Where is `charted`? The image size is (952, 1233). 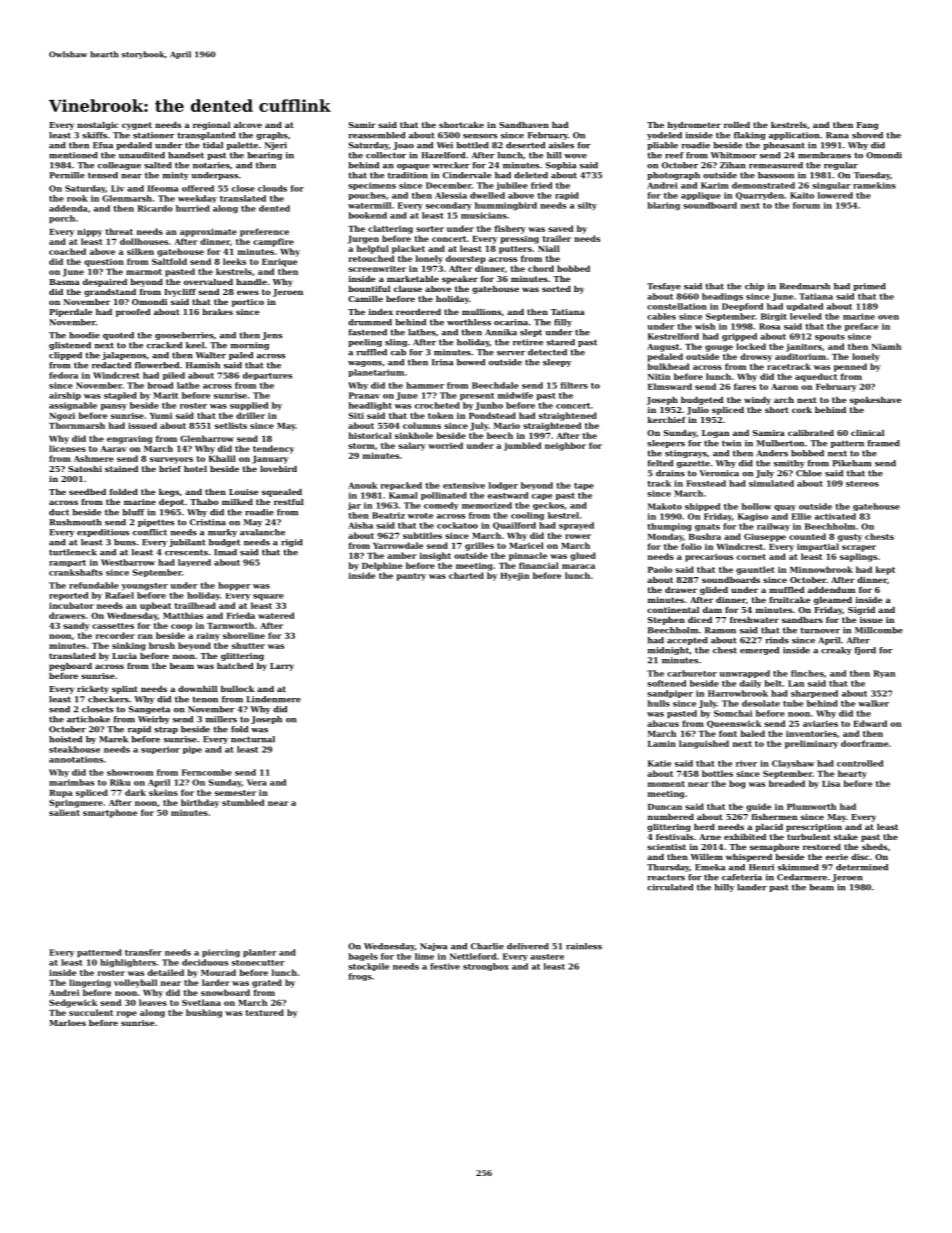
charted is located at coordinates (466, 575).
